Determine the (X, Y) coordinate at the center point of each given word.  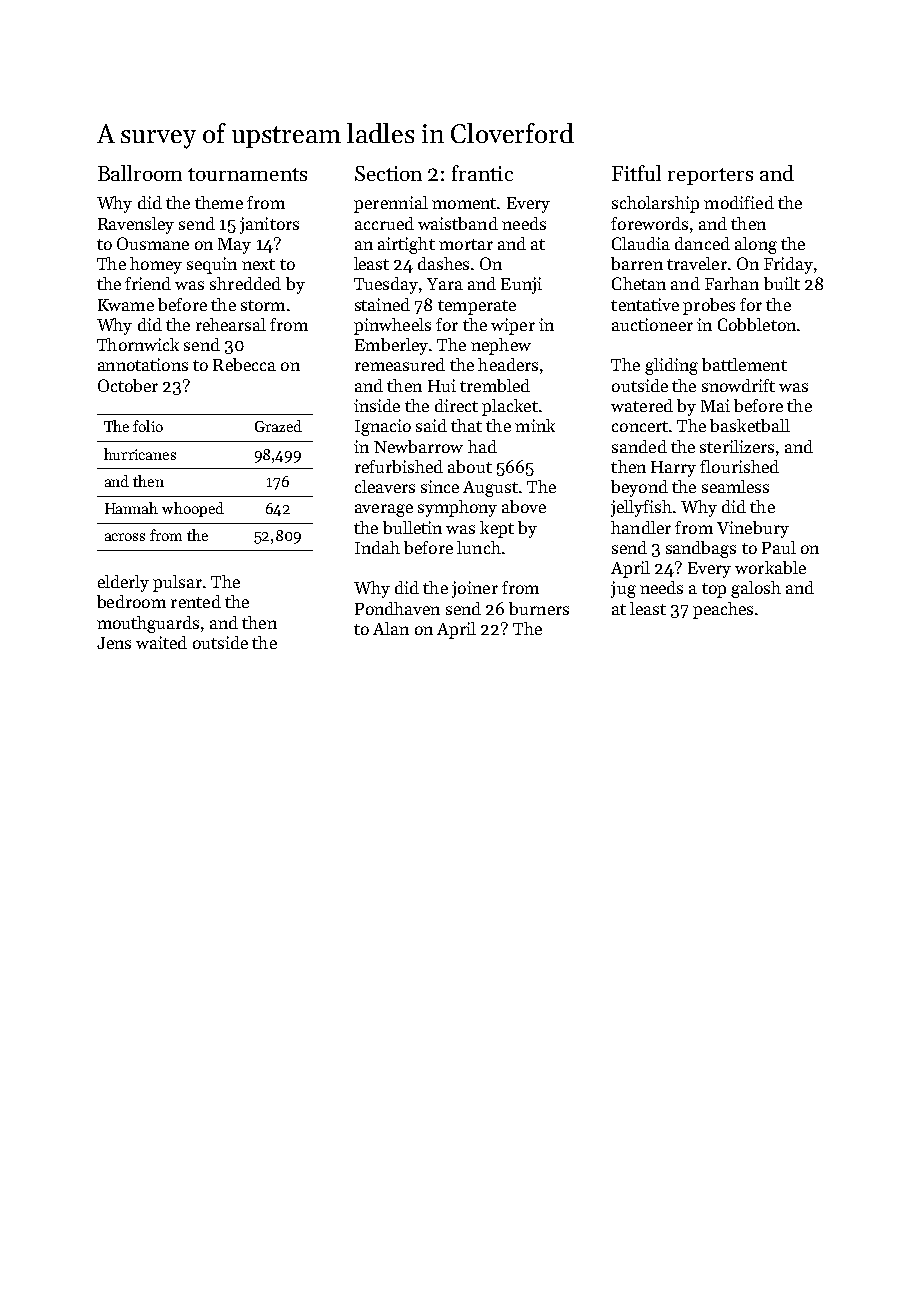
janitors (269, 225)
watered (642, 405)
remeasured (400, 364)
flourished (739, 466)
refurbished (399, 466)
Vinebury (753, 529)
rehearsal (231, 324)
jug (623, 589)
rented (196, 601)
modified (739, 202)
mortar (466, 244)
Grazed (278, 426)
